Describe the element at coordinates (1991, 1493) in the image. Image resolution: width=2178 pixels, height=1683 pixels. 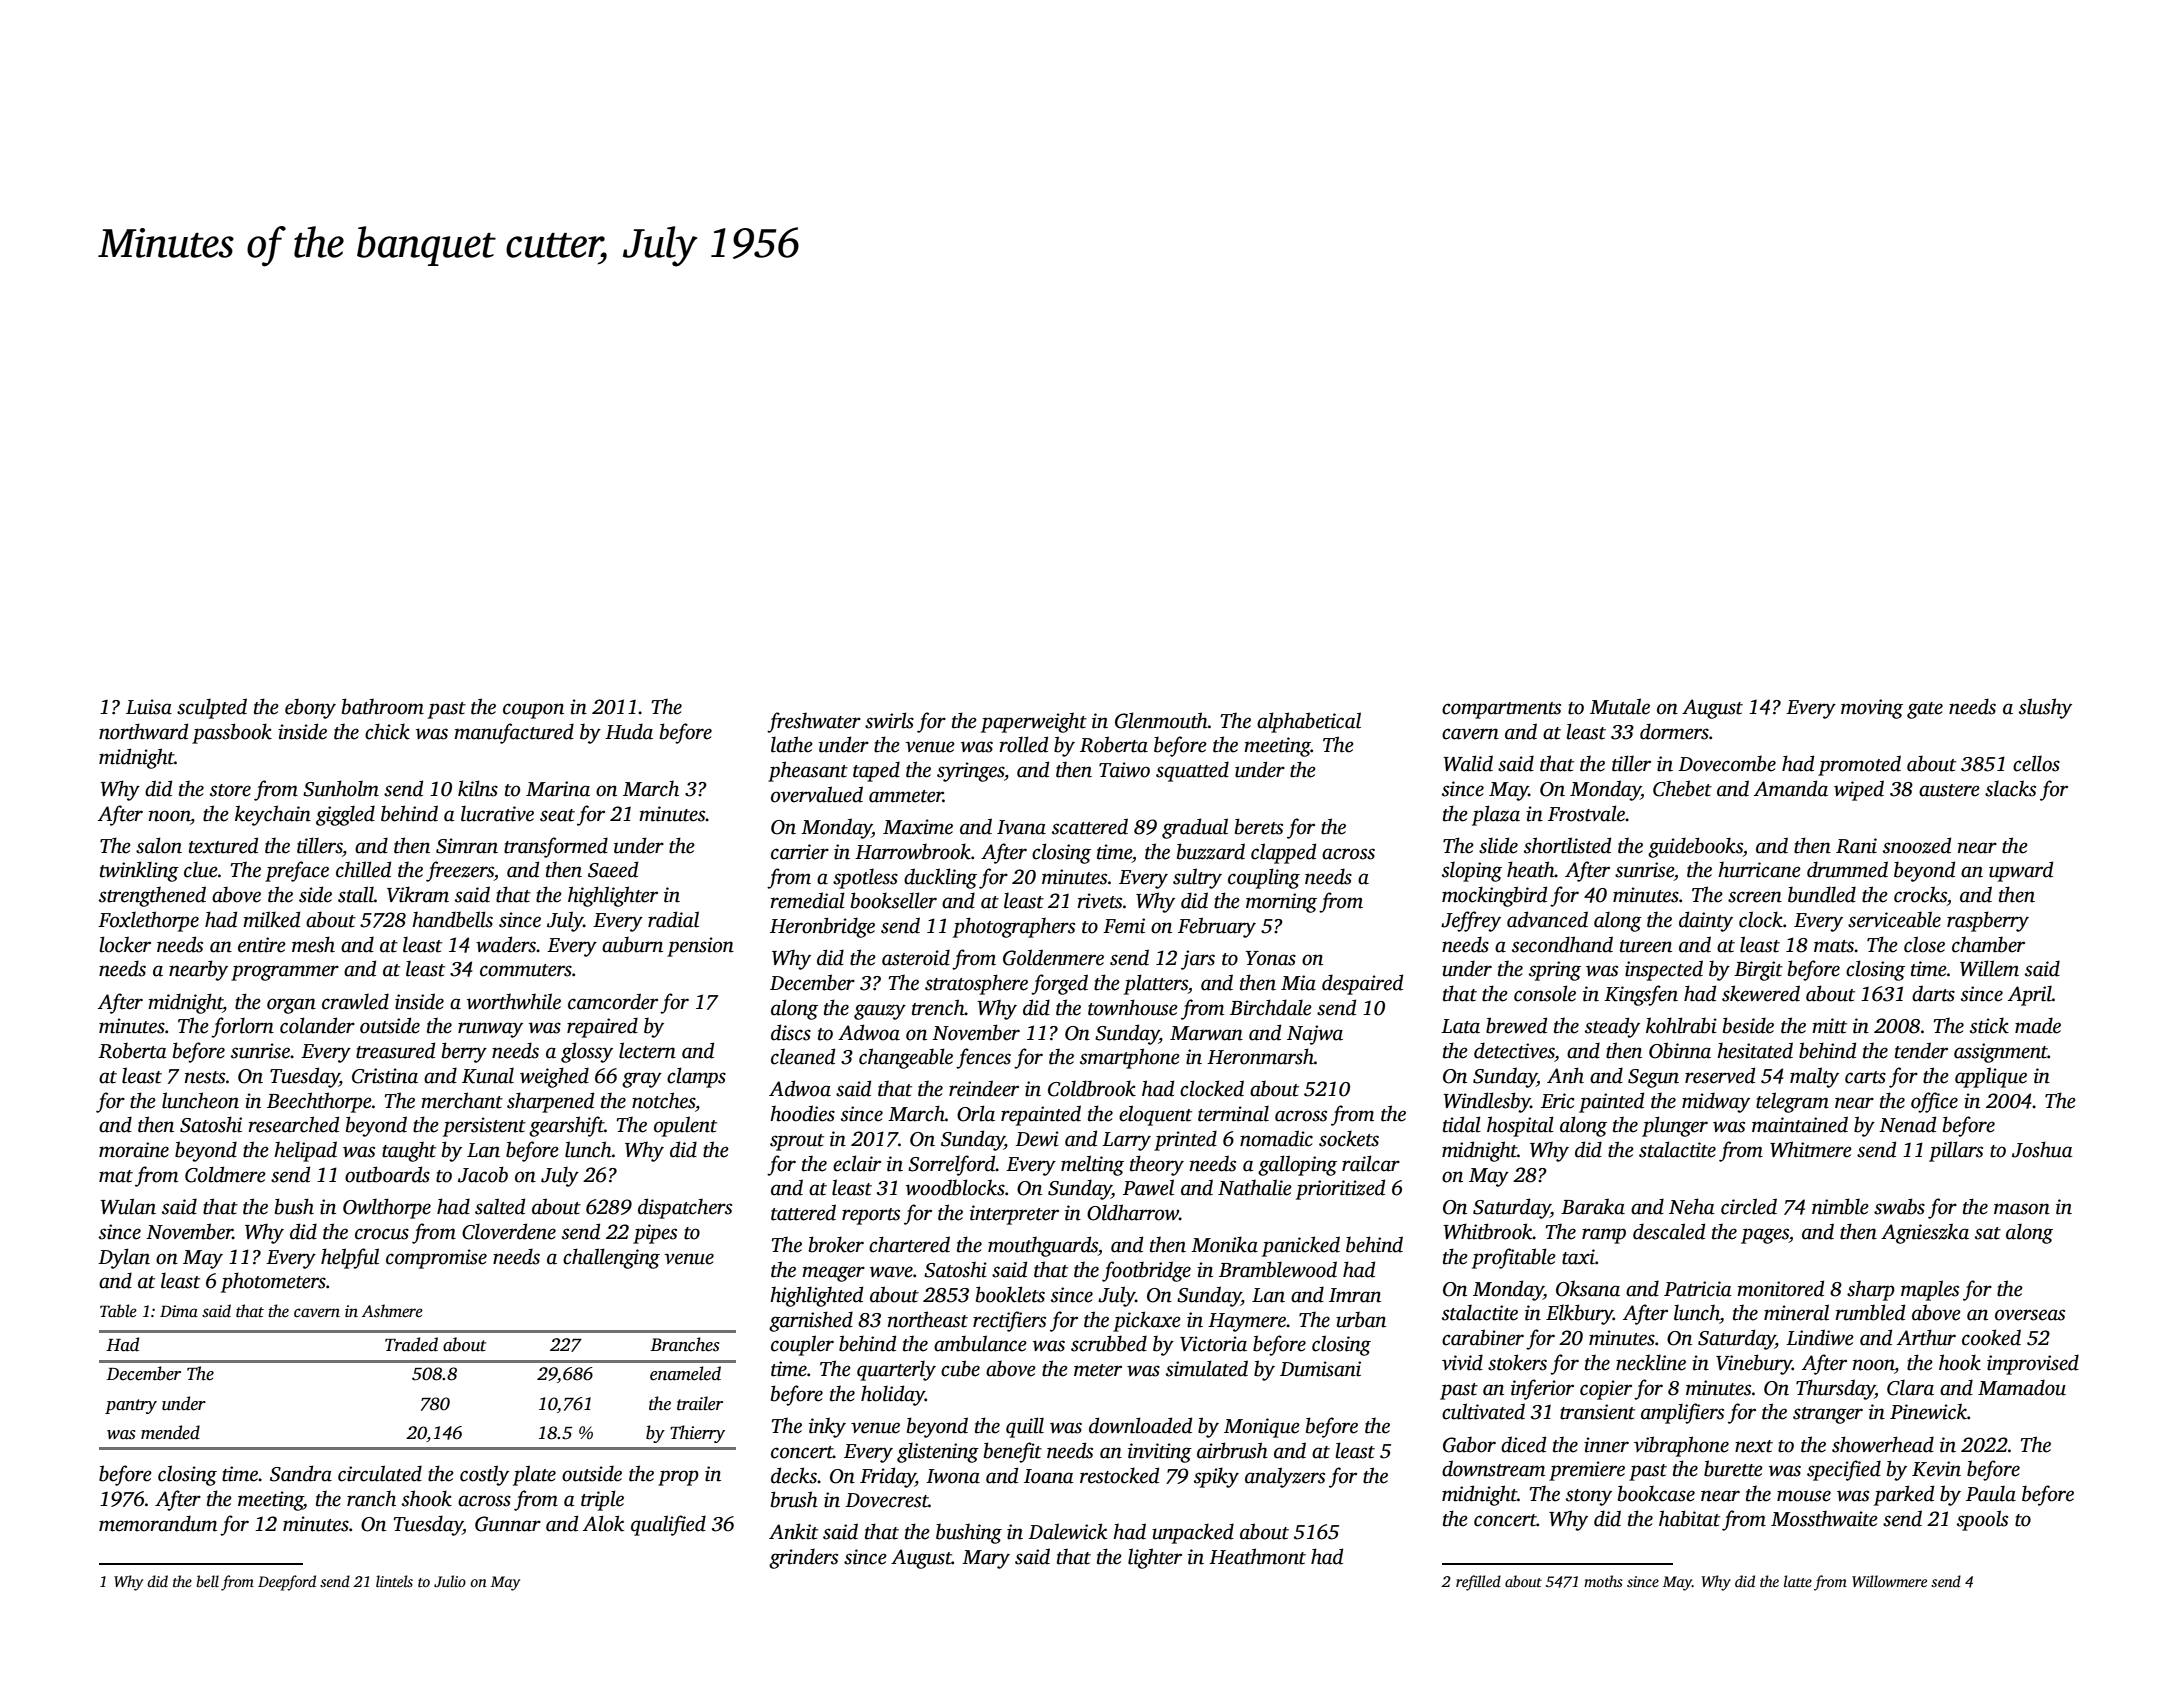
I see `Paula` at that location.
